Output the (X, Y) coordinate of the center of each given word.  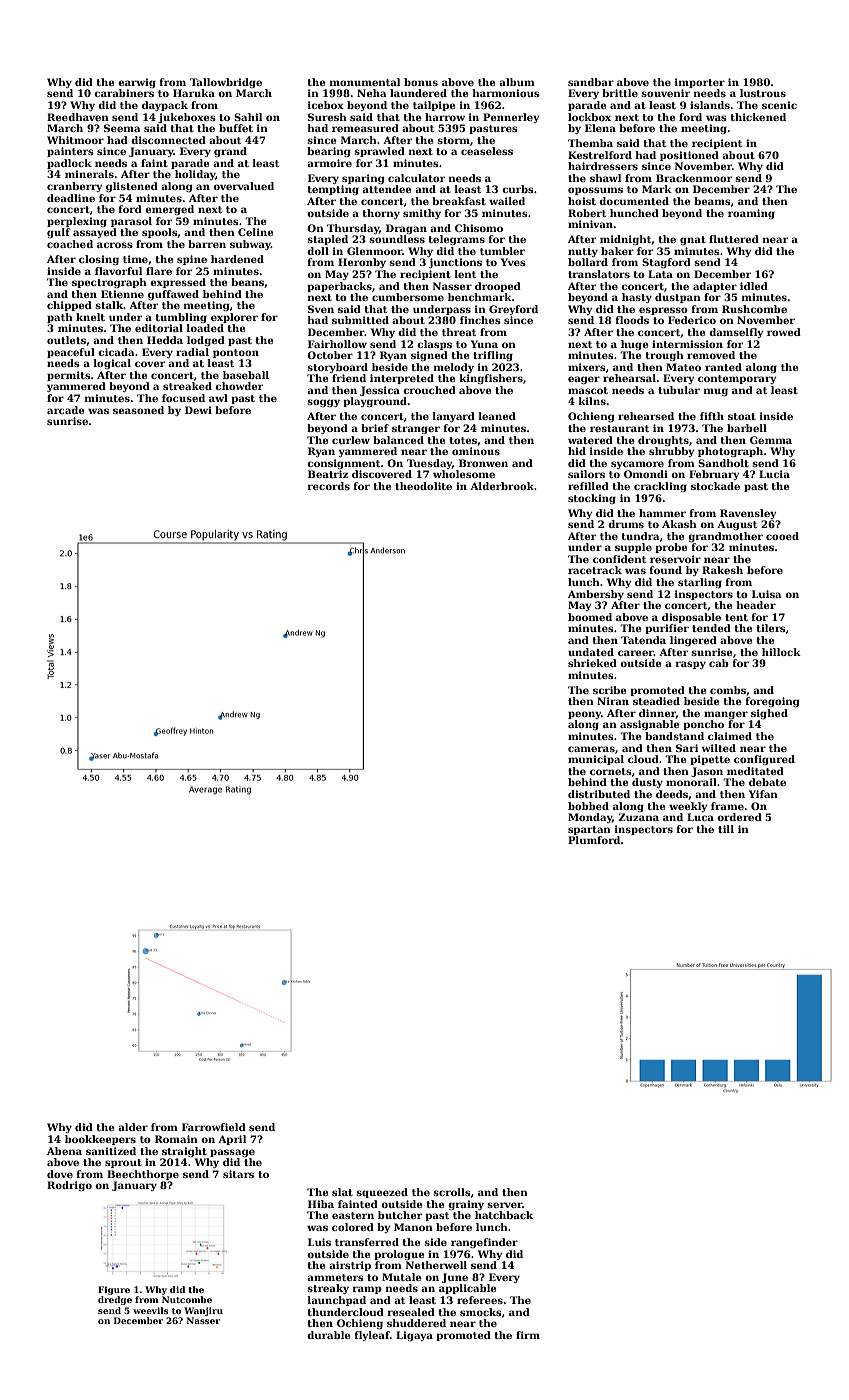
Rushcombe (754, 309)
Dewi (198, 410)
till (726, 829)
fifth (712, 416)
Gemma (771, 440)
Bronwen (483, 463)
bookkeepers (100, 1140)
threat (459, 332)
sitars (238, 1174)
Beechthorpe (143, 1175)
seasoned (138, 410)
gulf (58, 233)
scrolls (452, 1192)
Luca (700, 817)
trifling (493, 356)
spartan (589, 830)
